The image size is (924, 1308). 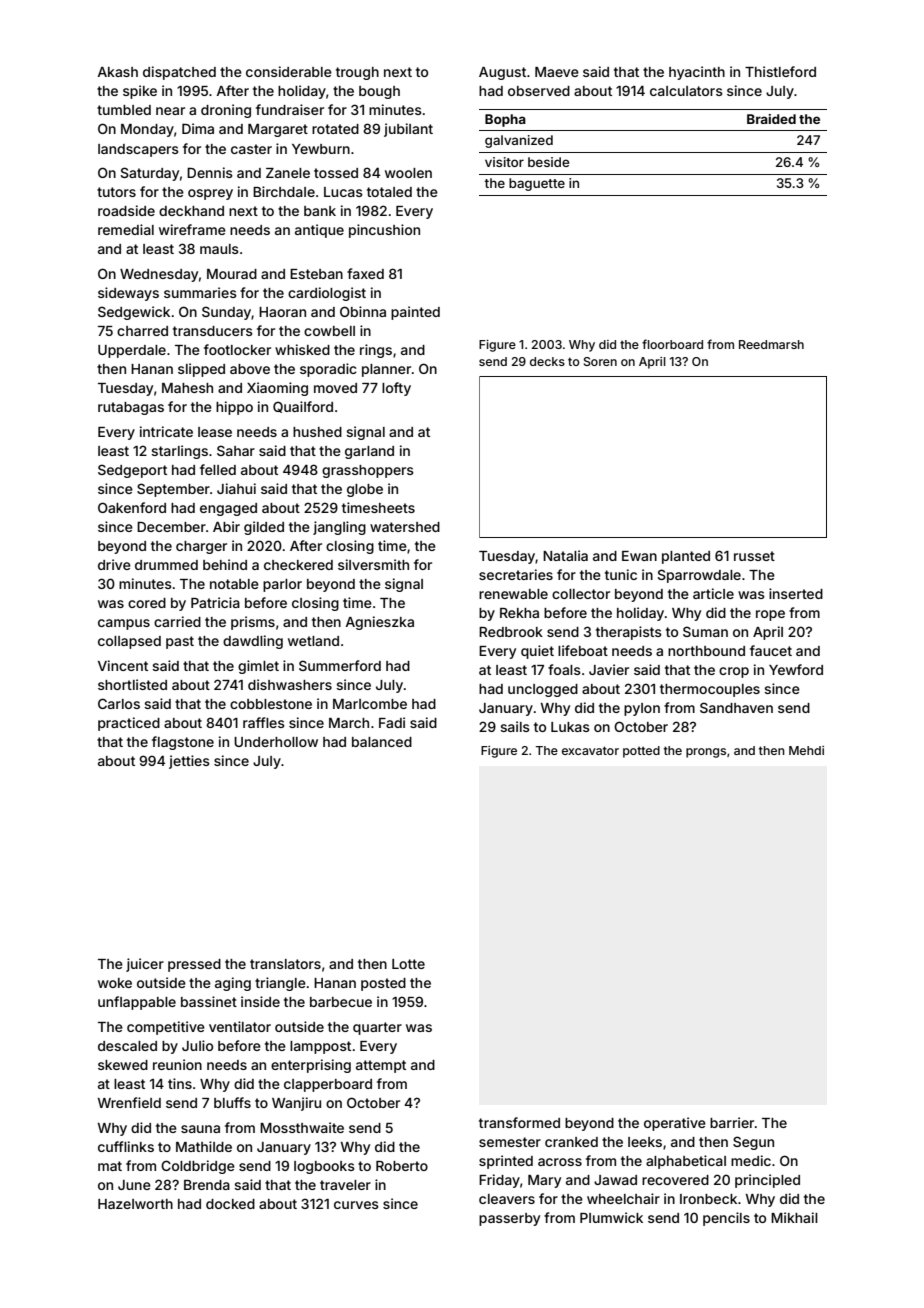 I want to click on decks, so click(x=547, y=361).
